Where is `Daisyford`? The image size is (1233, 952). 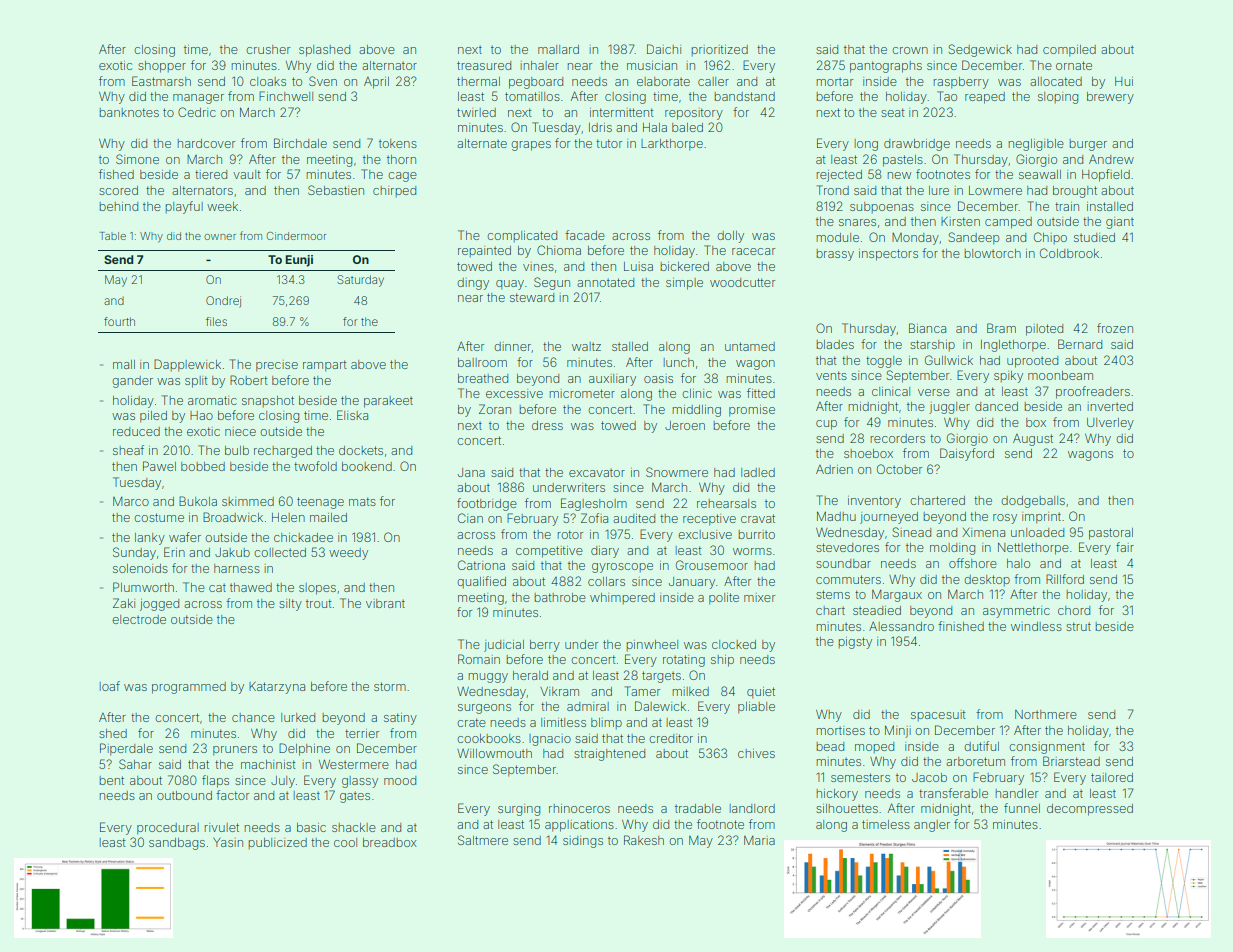
Daisyford is located at coordinates (967, 454).
